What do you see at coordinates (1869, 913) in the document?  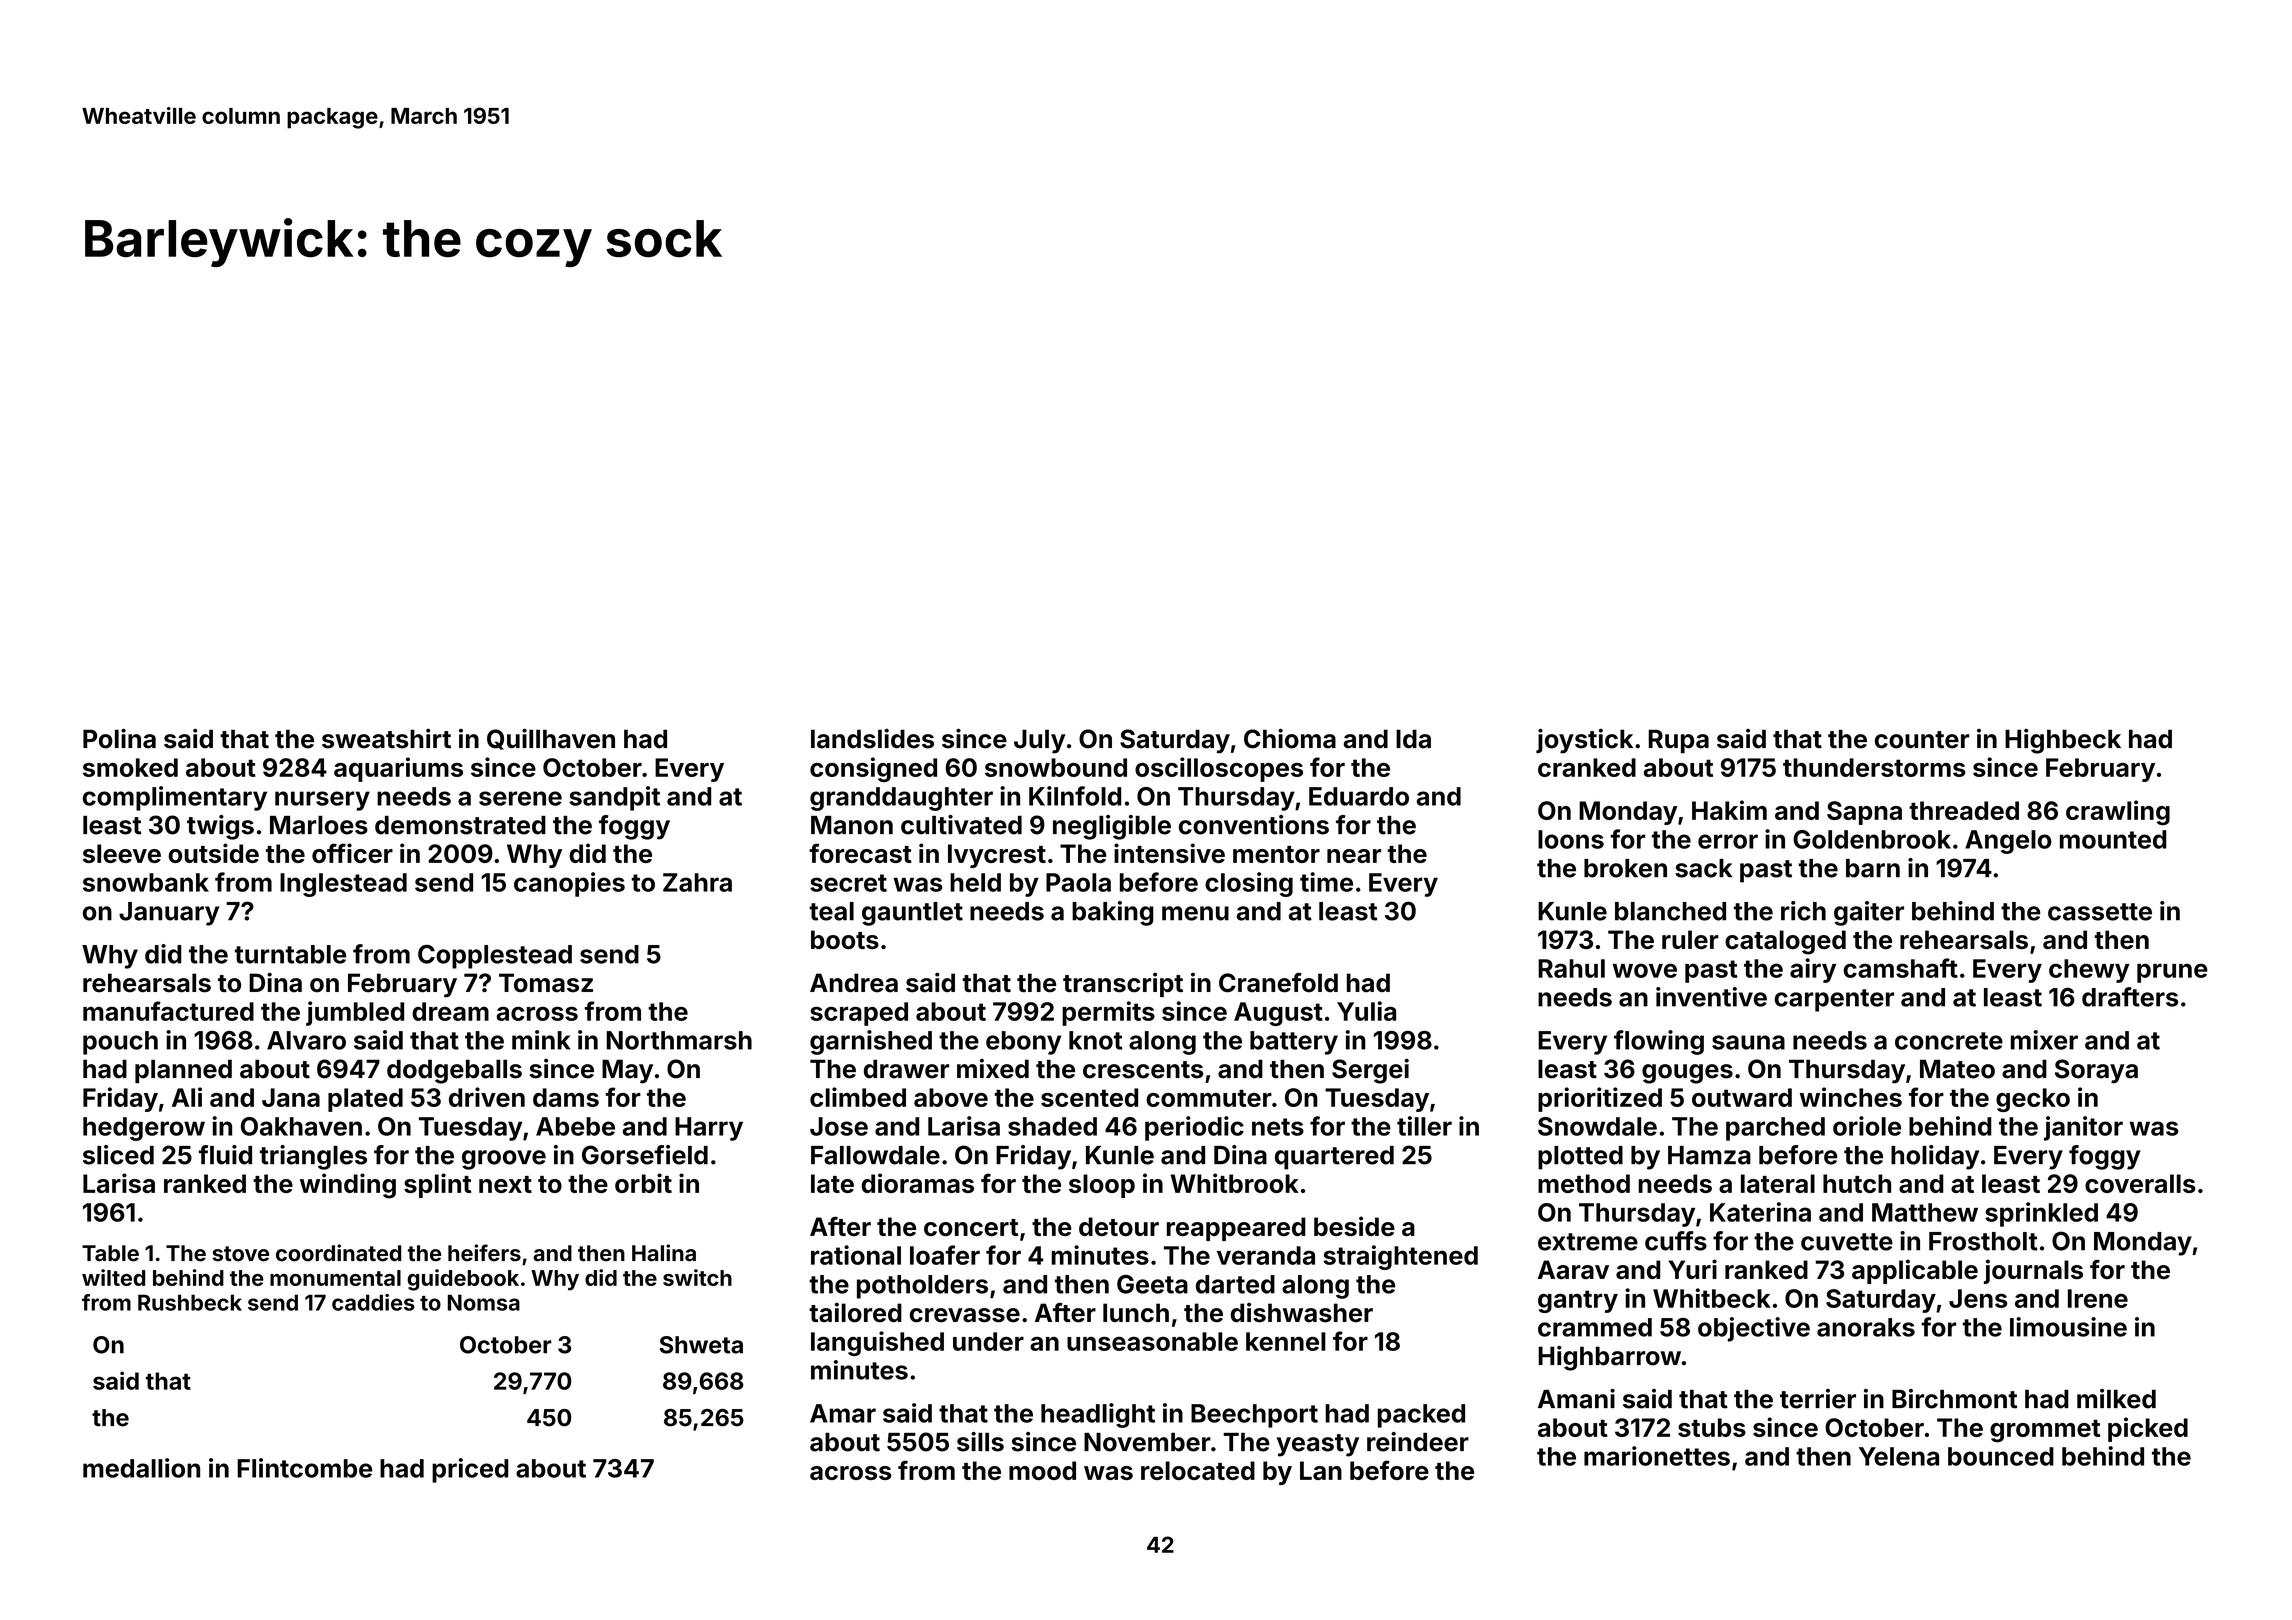 I see `gaiter` at bounding box center [1869, 913].
